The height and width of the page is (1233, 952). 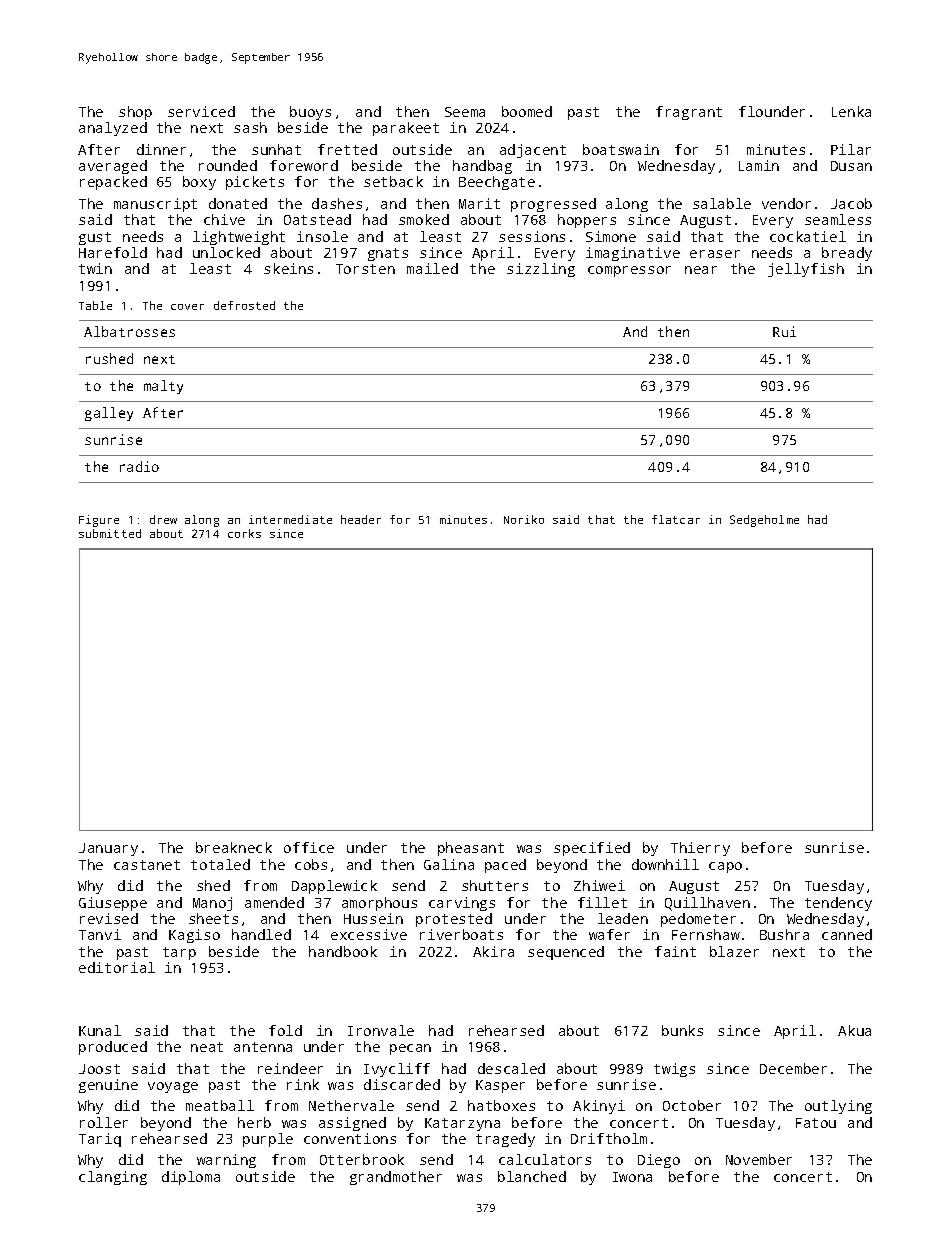 I want to click on descaled, so click(x=511, y=1068).
